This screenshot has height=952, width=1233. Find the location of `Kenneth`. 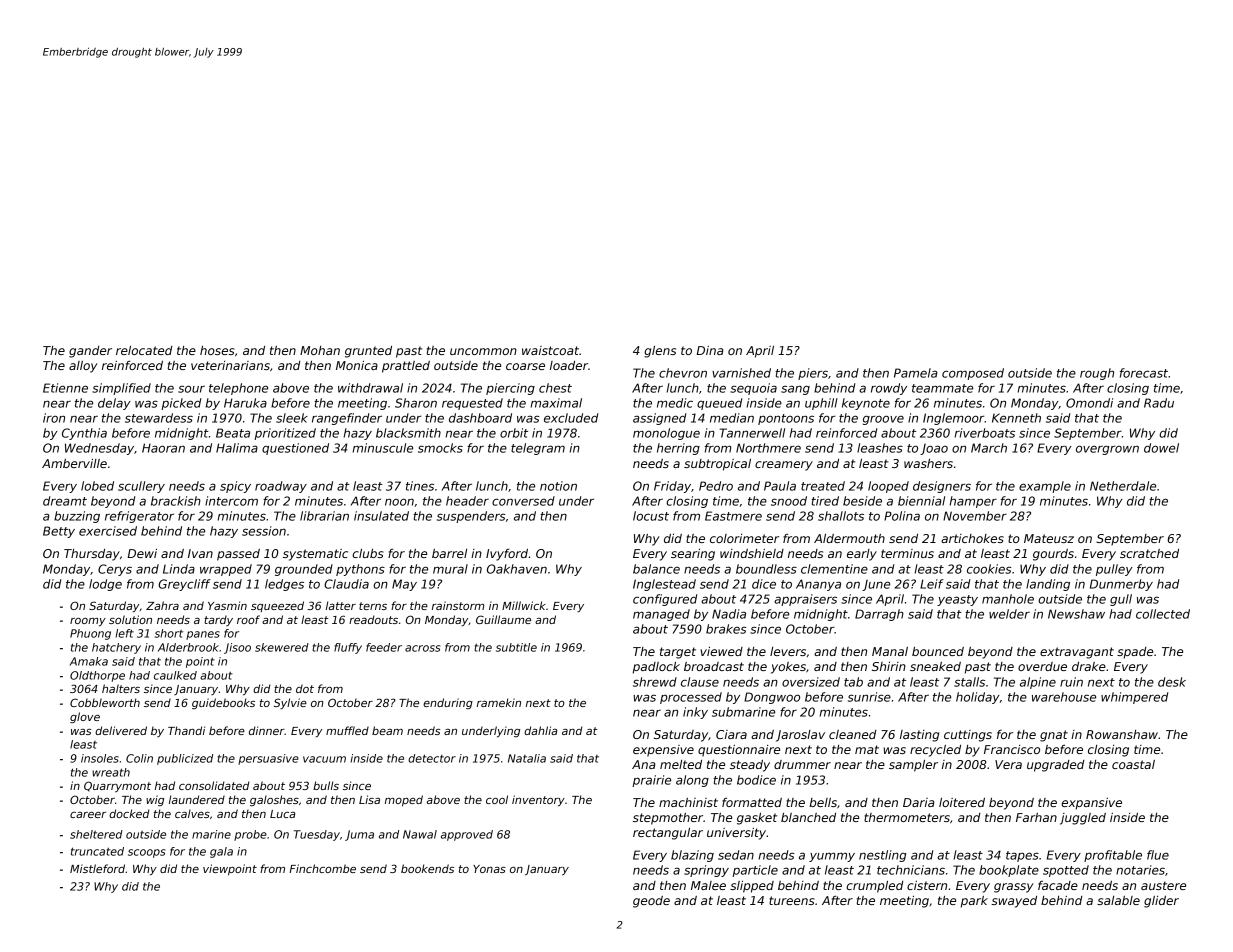

Kenneth is located at coordinates (1016, 418).
